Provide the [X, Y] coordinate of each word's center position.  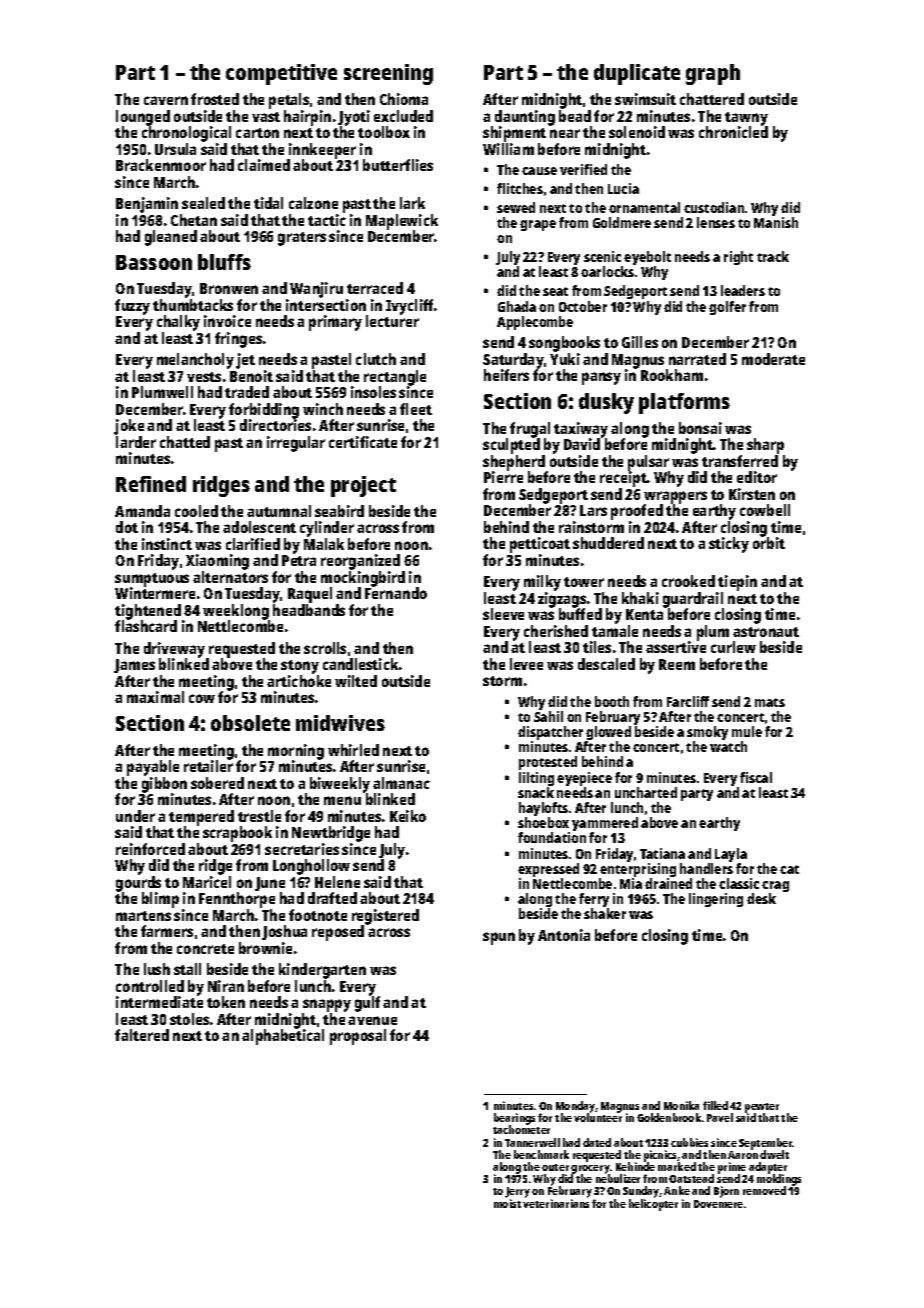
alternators [230, 577]
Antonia [564, 935]
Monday [576, 1107]
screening [388, 74]
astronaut [766, 632]
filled [715, 1105]
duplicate [637, 74]
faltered [142, 1035]
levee [526, 664]
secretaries [302, 849]
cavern [166, 100]
